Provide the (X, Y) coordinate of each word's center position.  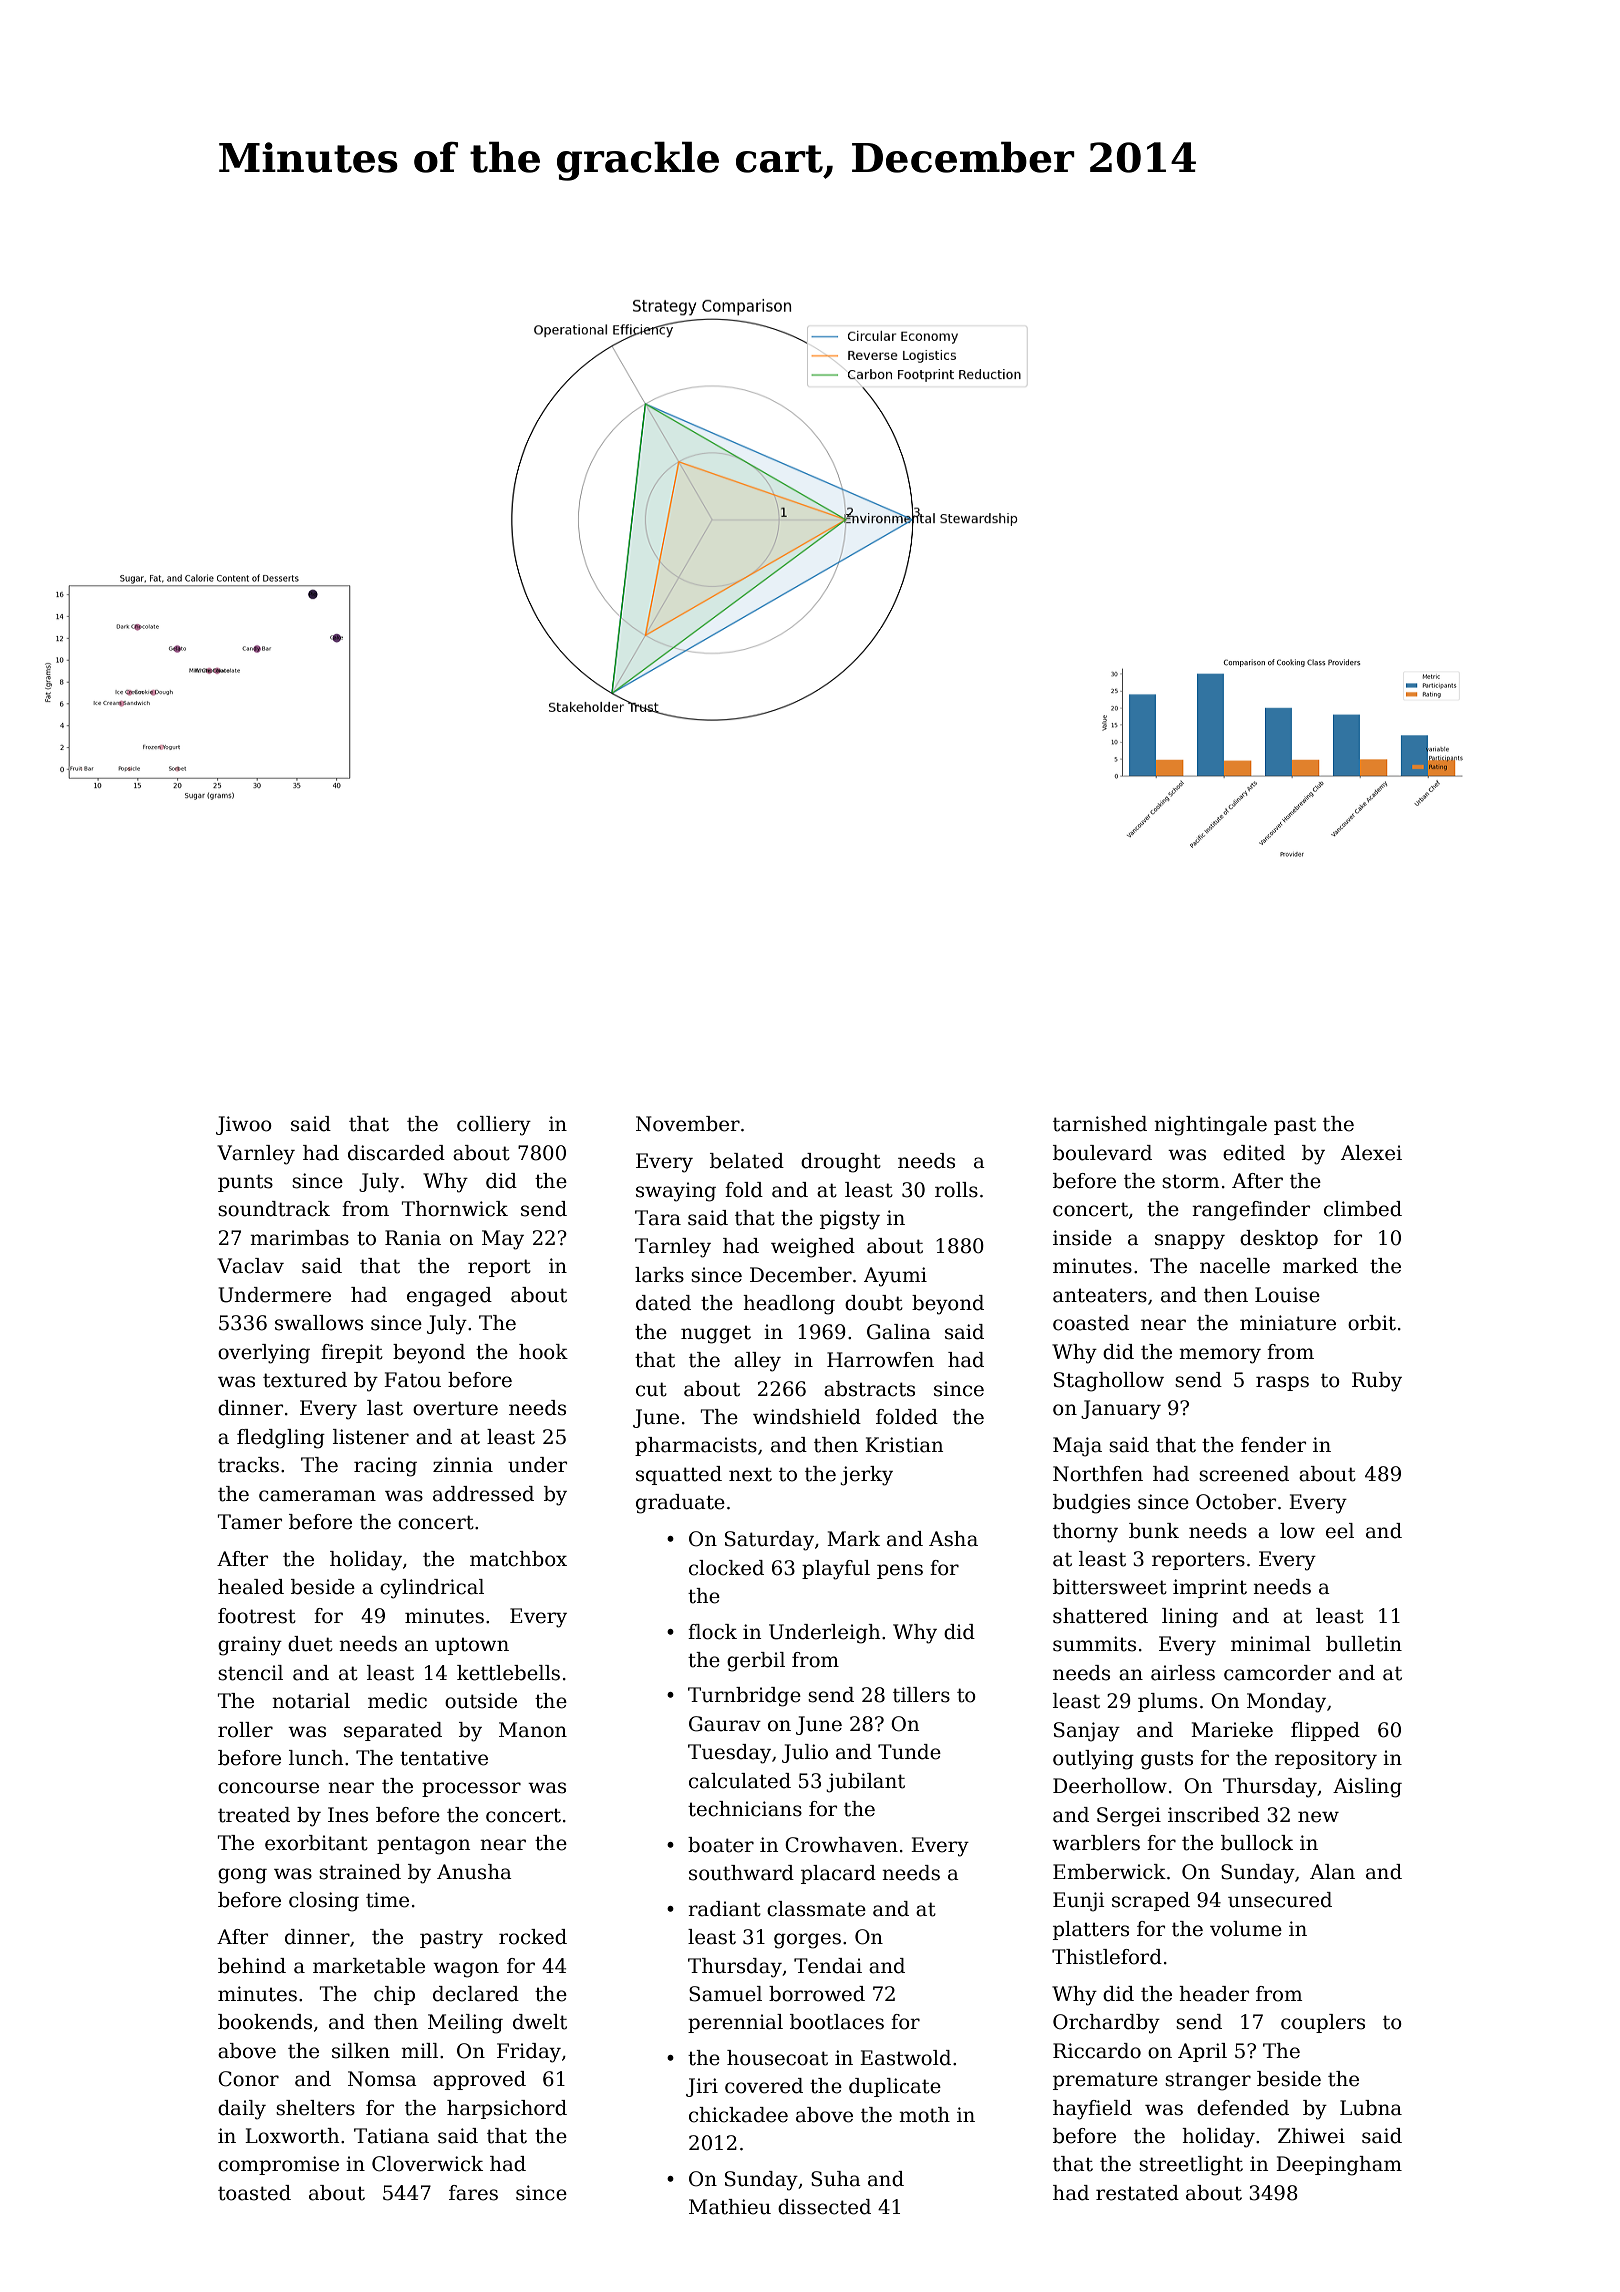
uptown (472, 1646)
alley (757, 1362)
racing (385, 1467)
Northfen (1098, 1474)
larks (659, 1275)
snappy (1190, 1242)
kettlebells (508, 1673)
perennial (735, 2023)
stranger (1208, 2081)
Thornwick (455, 1209)
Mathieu (730, 2207)
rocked (533, 1937)
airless (1183, 1673)
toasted (254, 2193)
